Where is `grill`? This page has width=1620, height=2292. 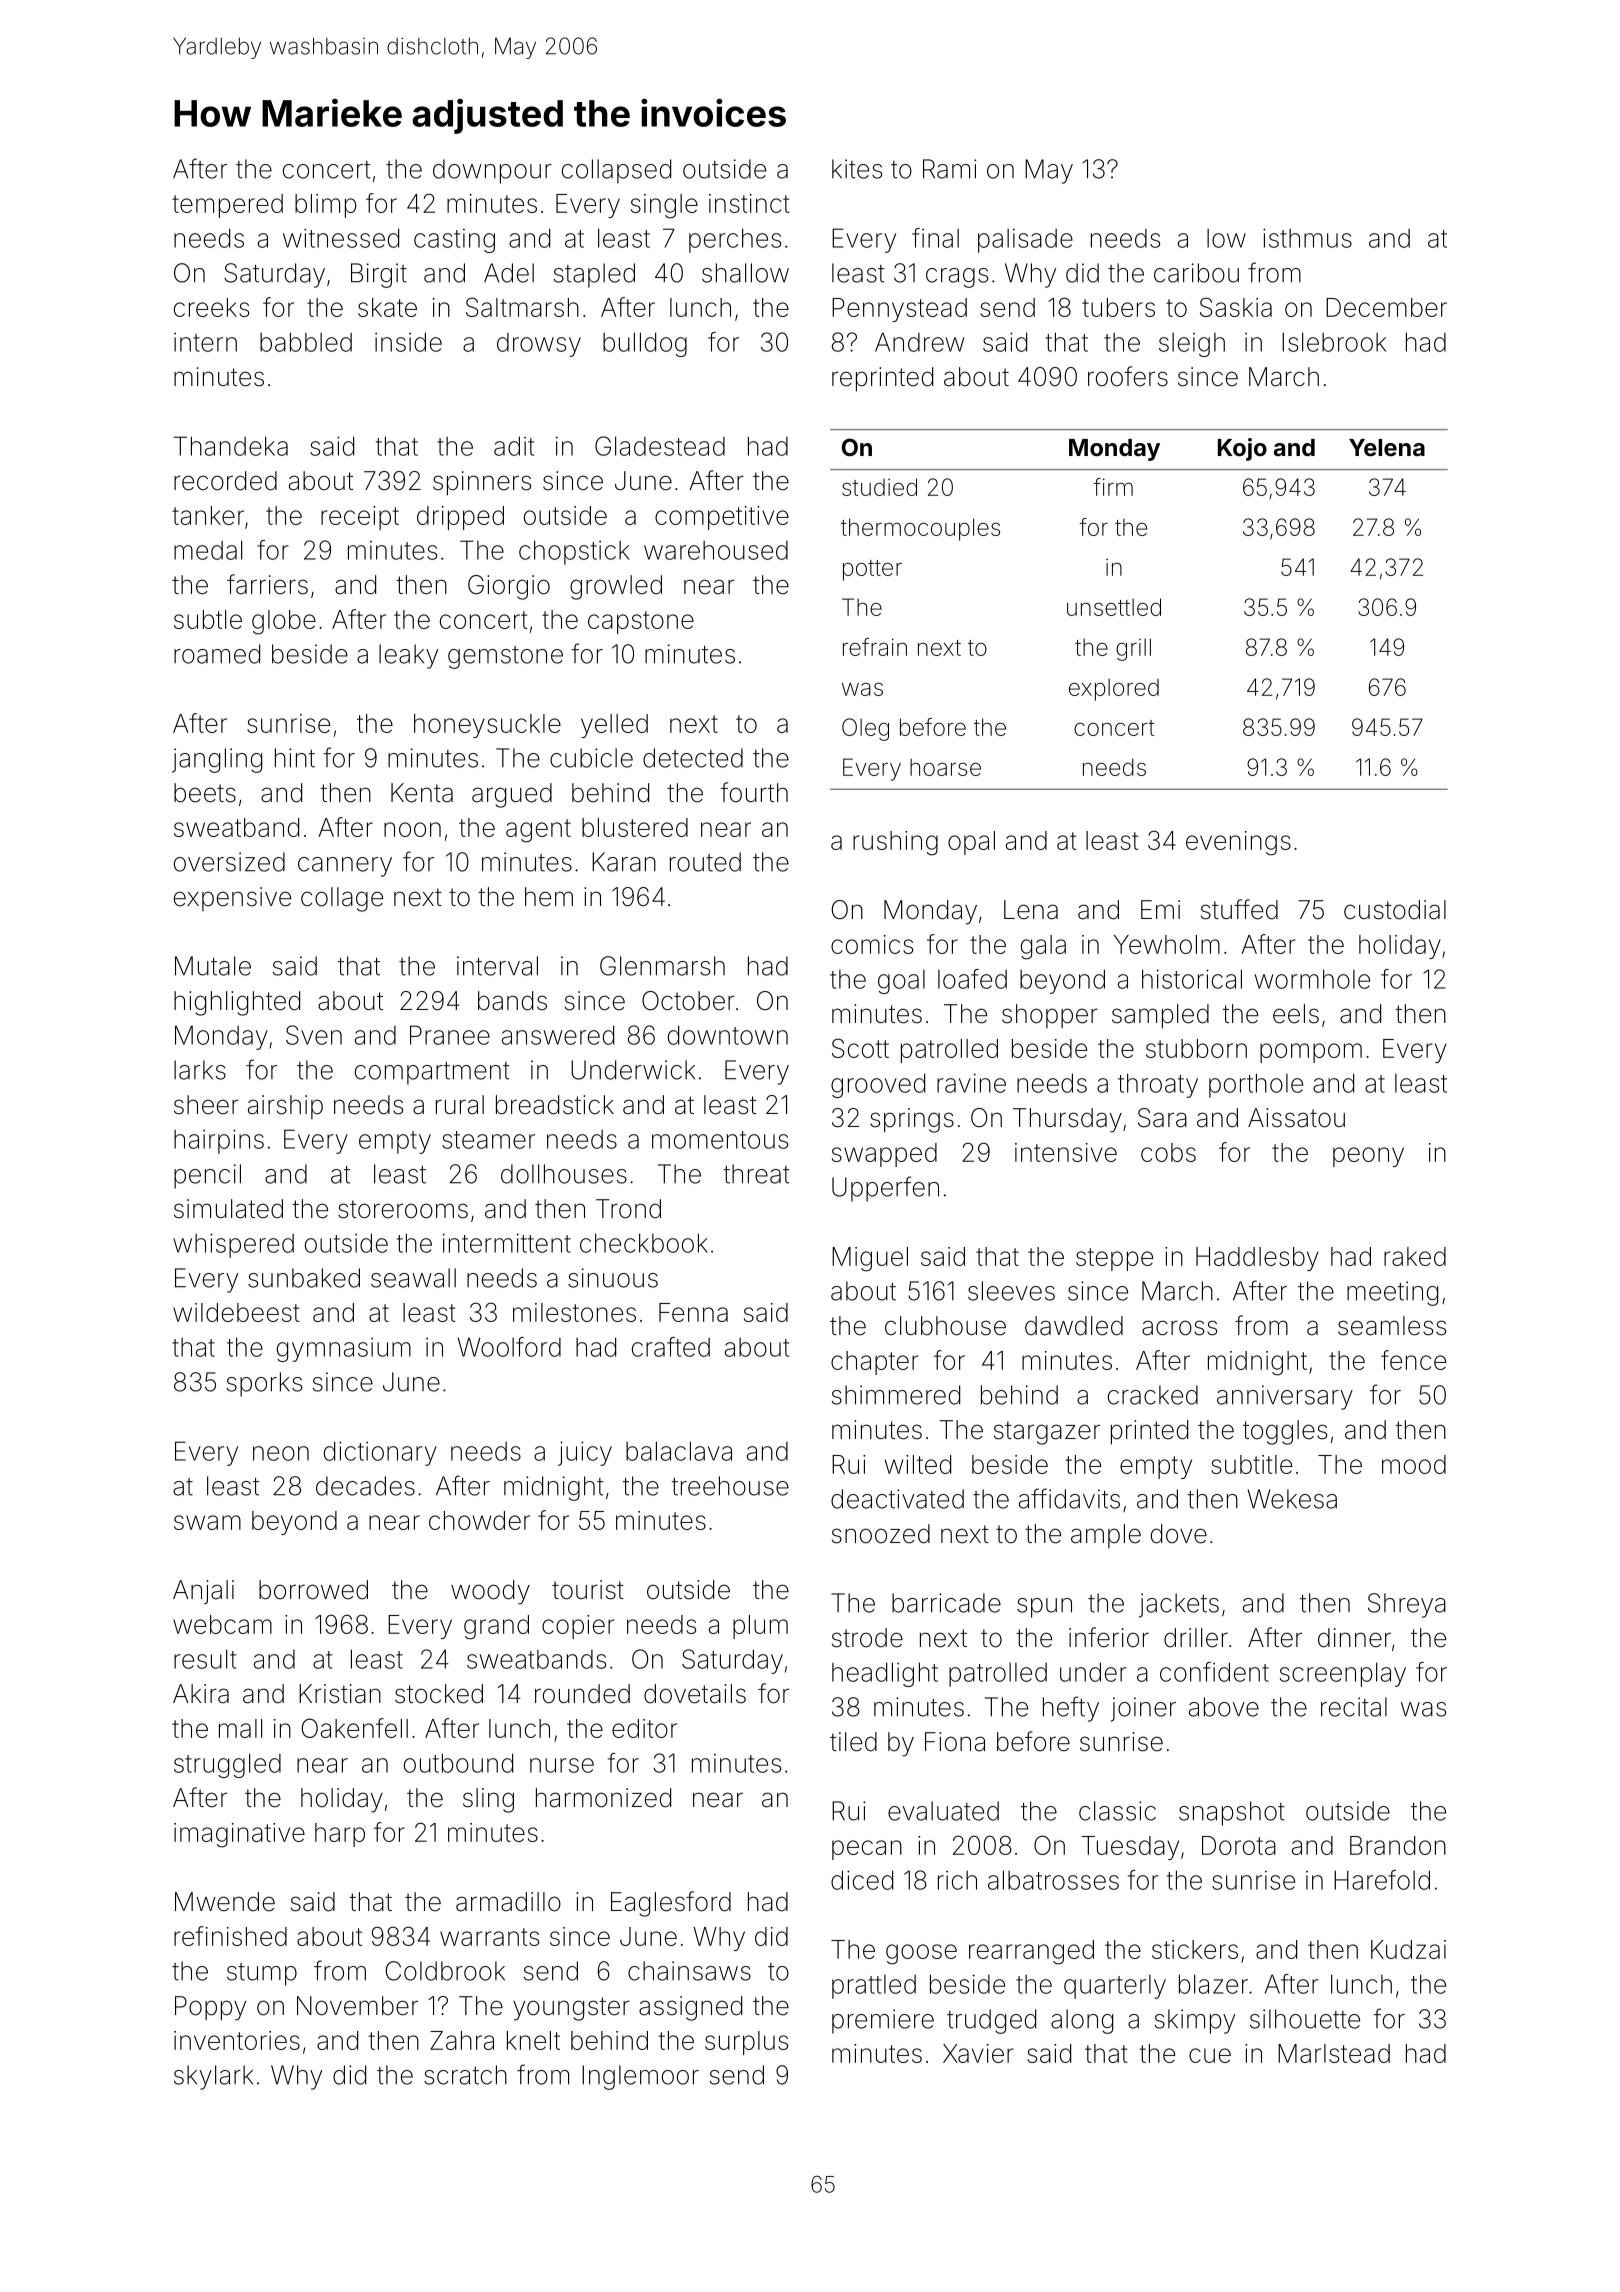
grill is located at coordinates (1133, 649).
